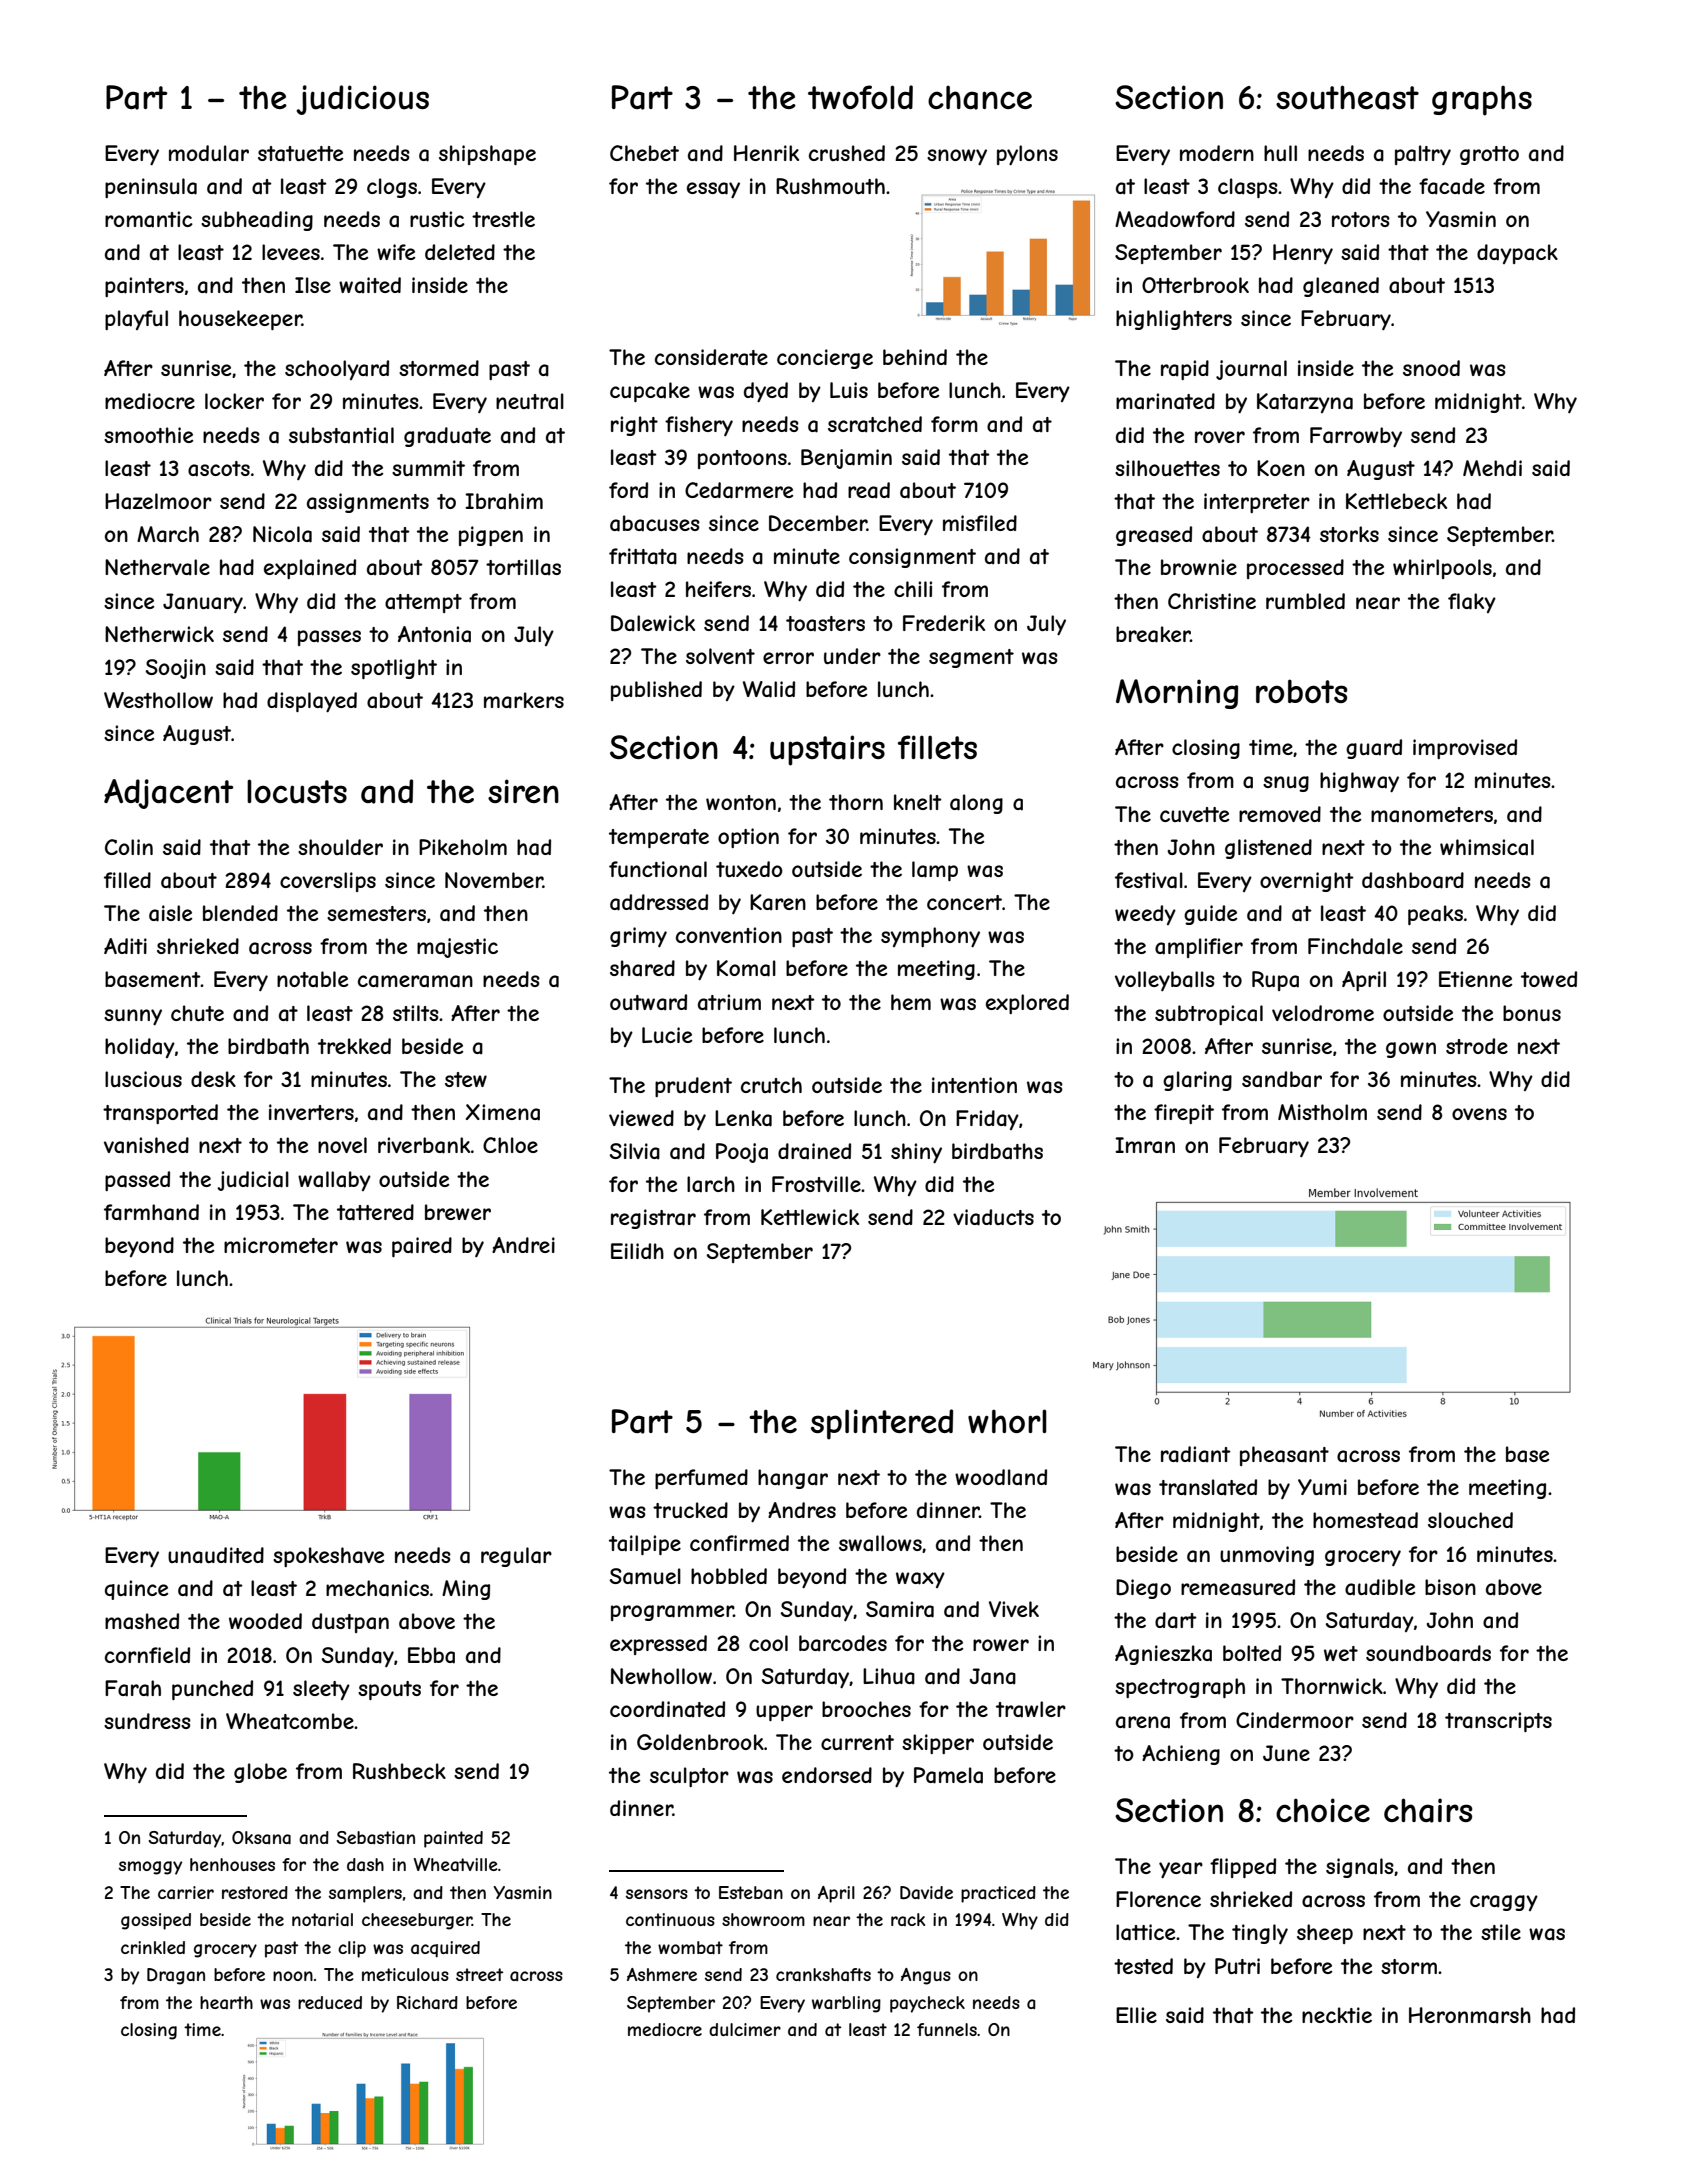 This screenshot has height=2178, width=1683. What do you see at coordinates (257, 221) in the screenshot?
I see `subheading` at bounding box center [257, 221].
